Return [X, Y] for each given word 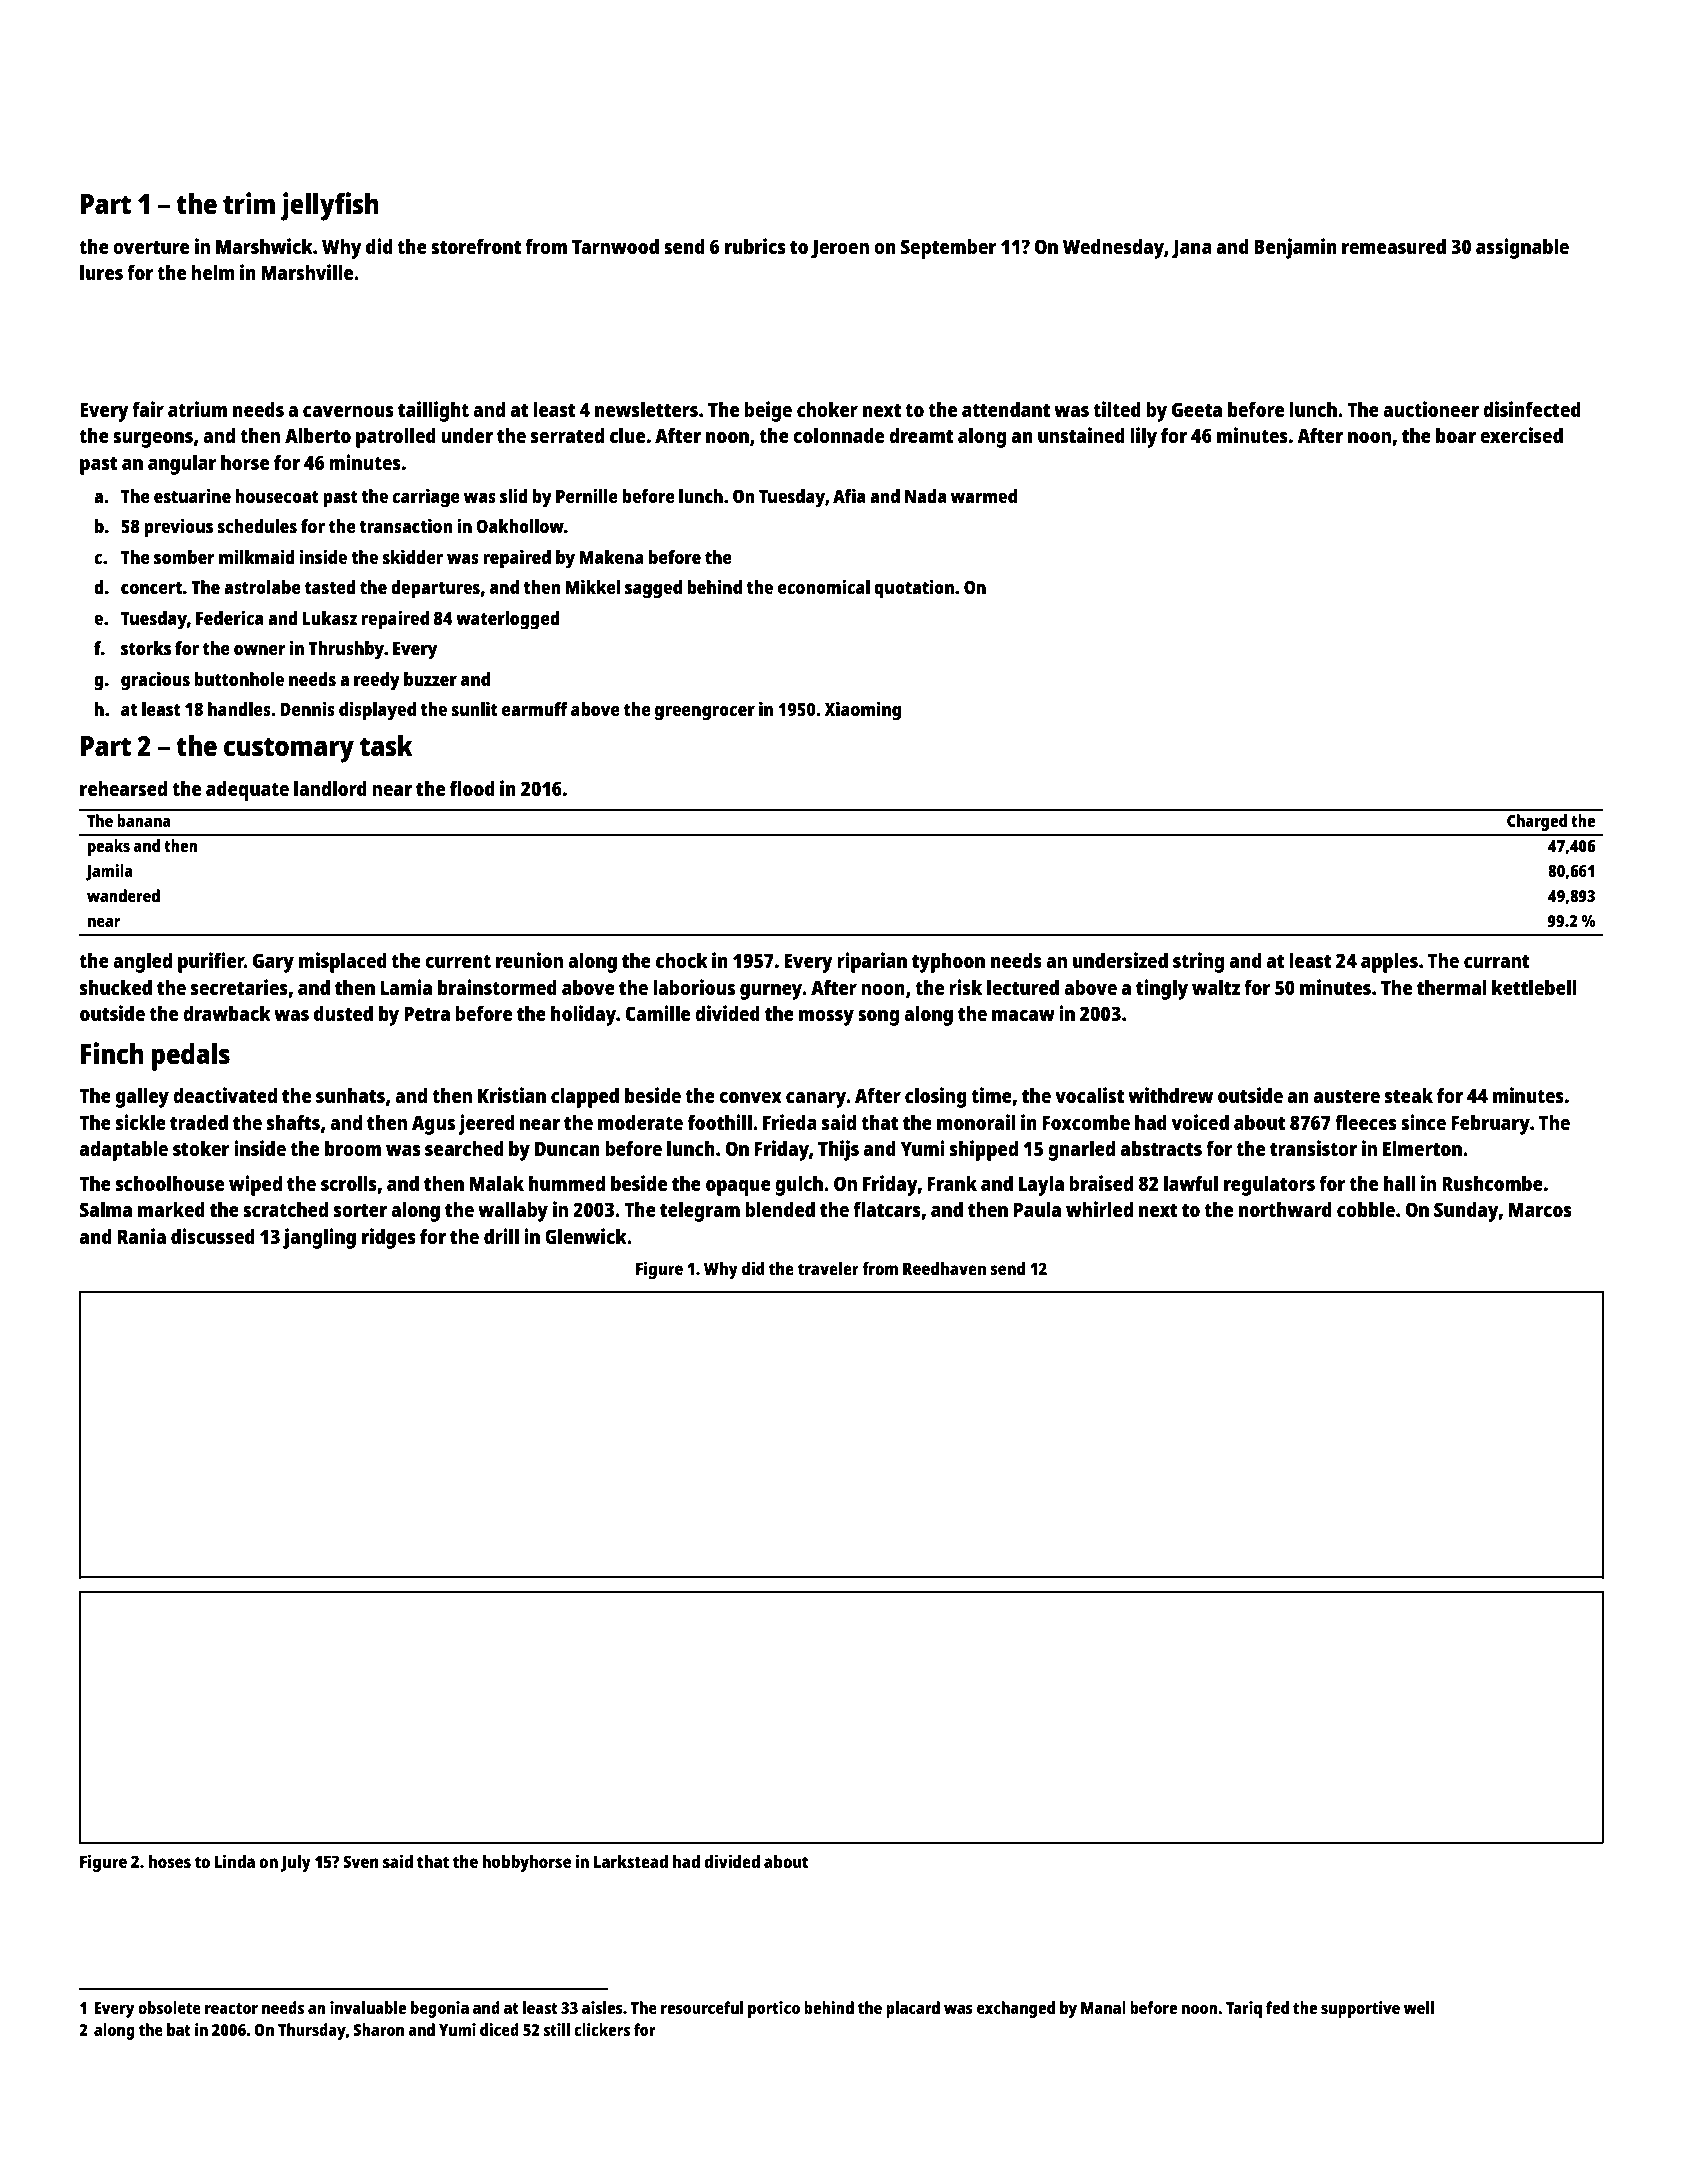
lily [1143, 437]
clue [627, 435]
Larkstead [631, 1861]
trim [249, 203]
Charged [1537, 822]
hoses [170, 1861]
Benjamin [1295, 248]
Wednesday [1113, 248]
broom [353, 1148]
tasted [330, 587]
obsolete [169, 2007]
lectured [1023, 987]
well [1419, 2007]
